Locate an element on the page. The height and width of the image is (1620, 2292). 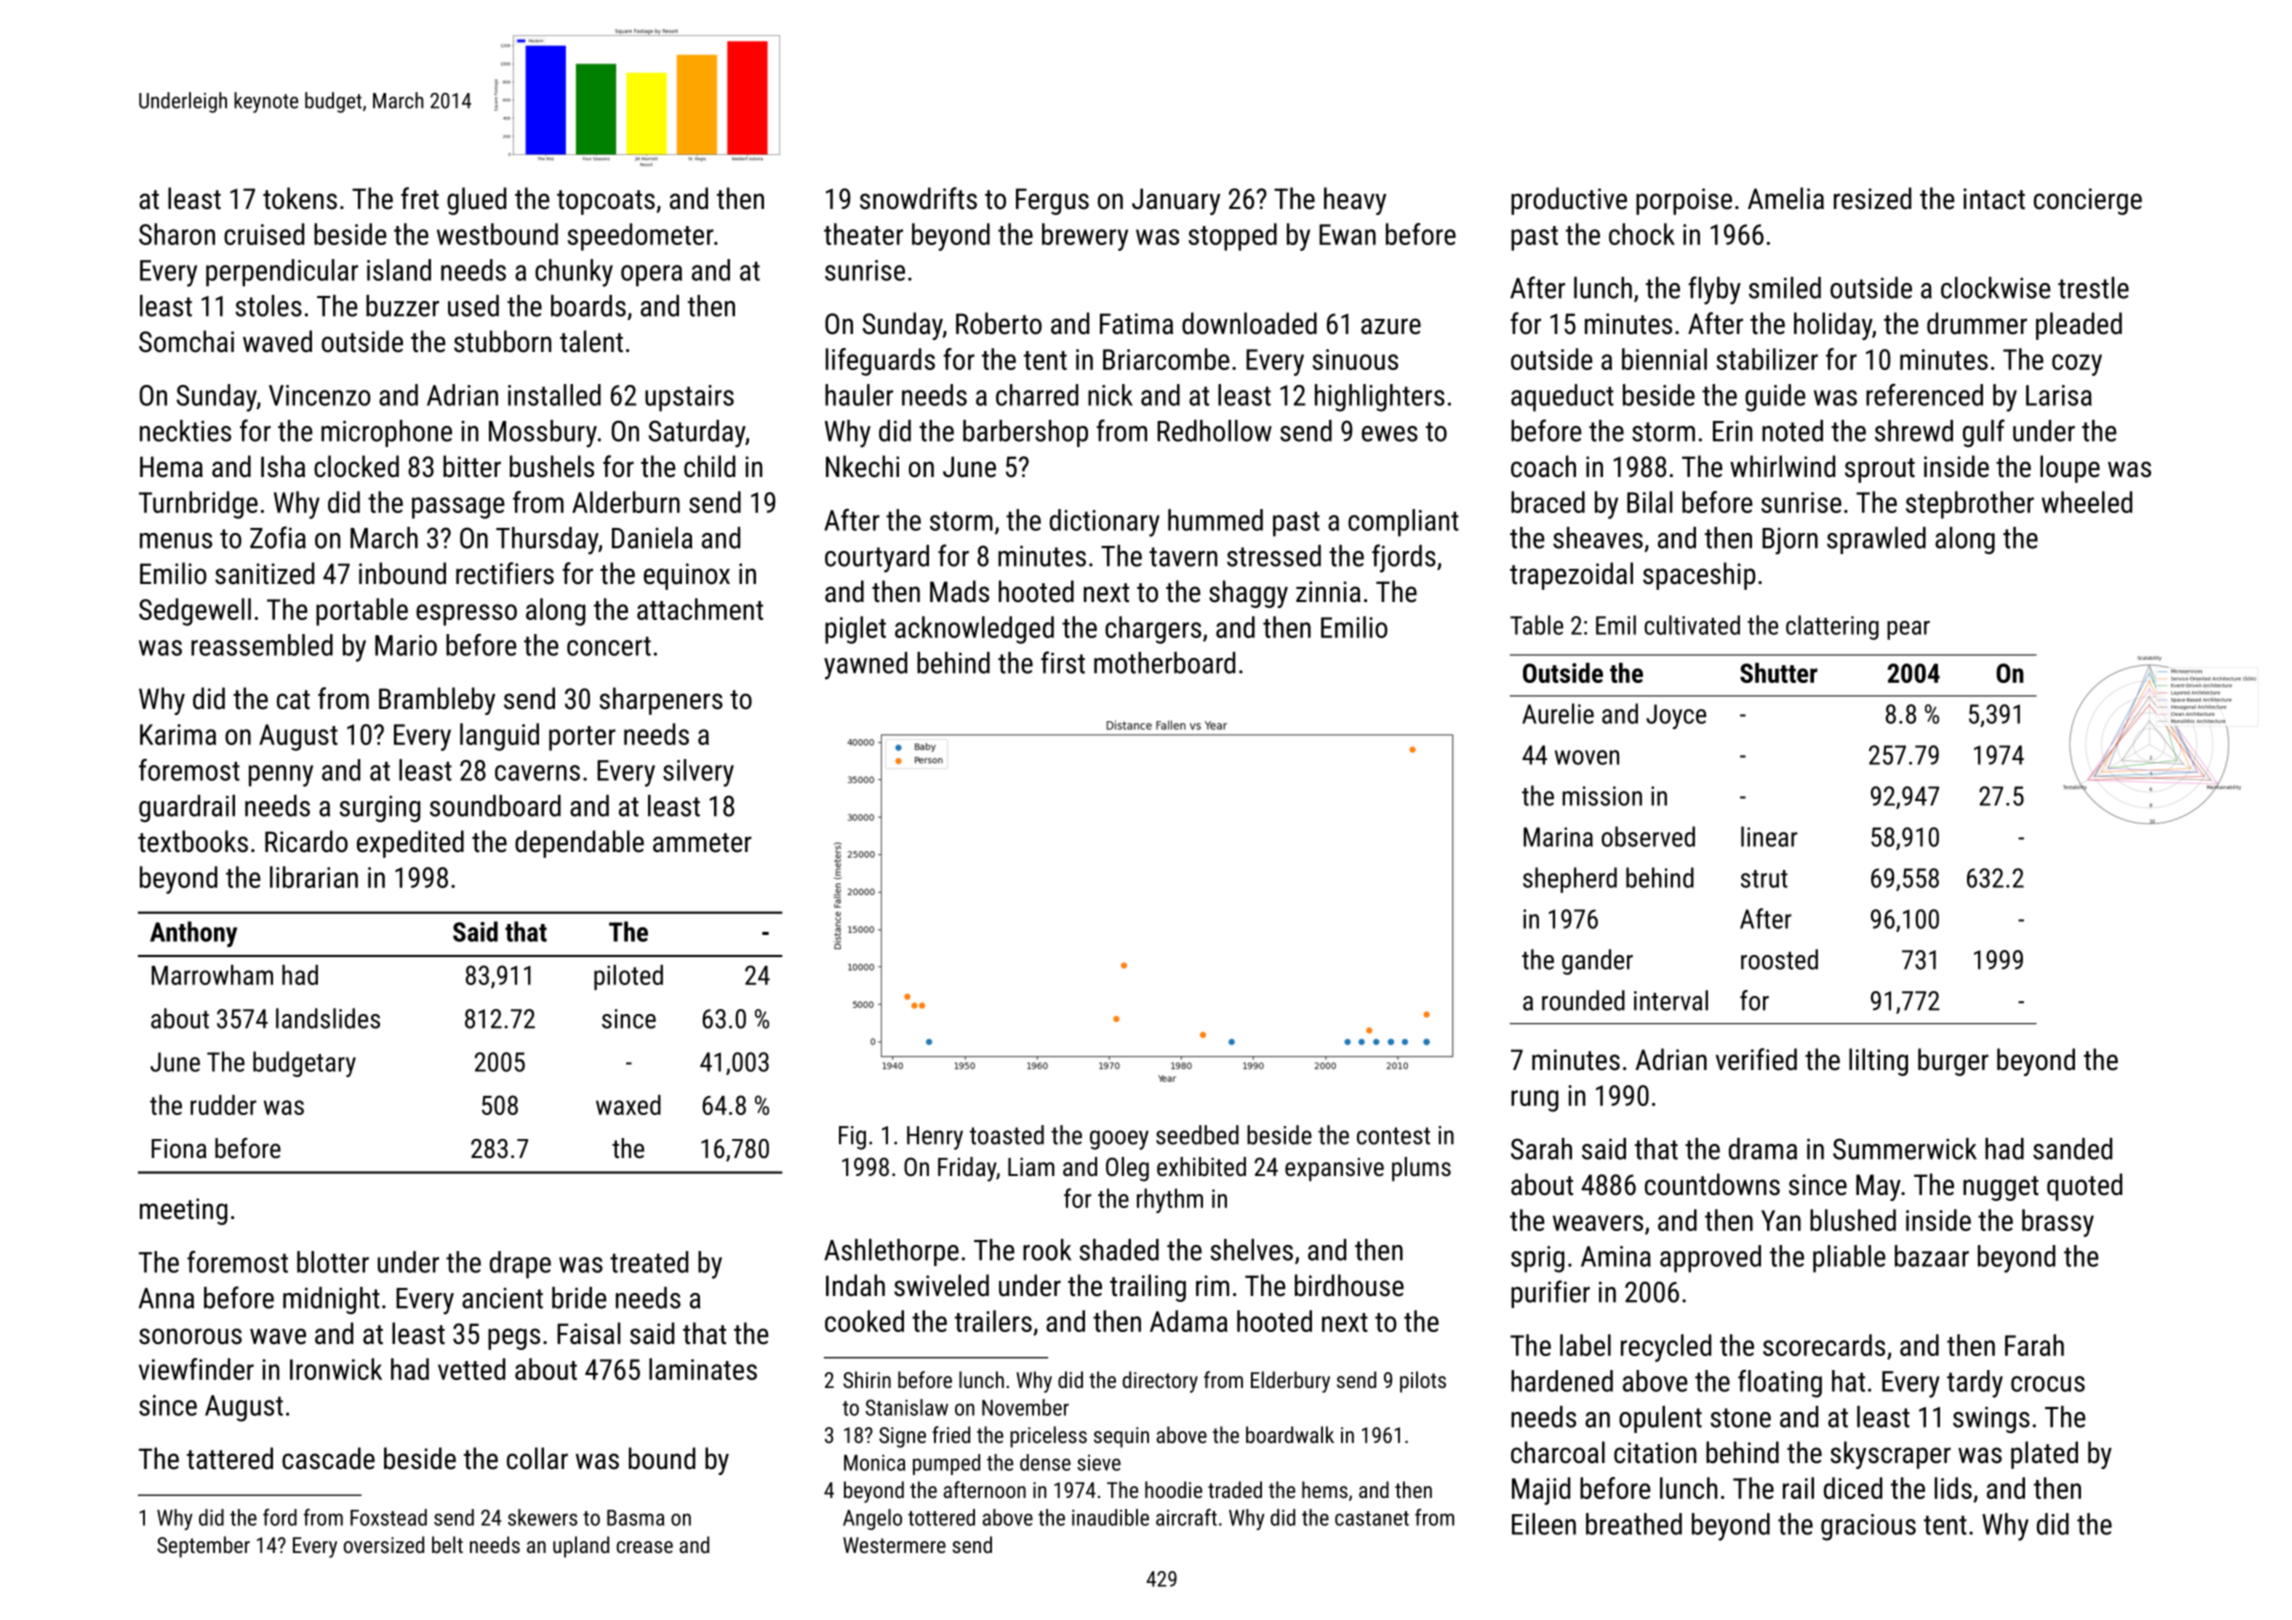
vetted is located at coordinates (471, 1369).
